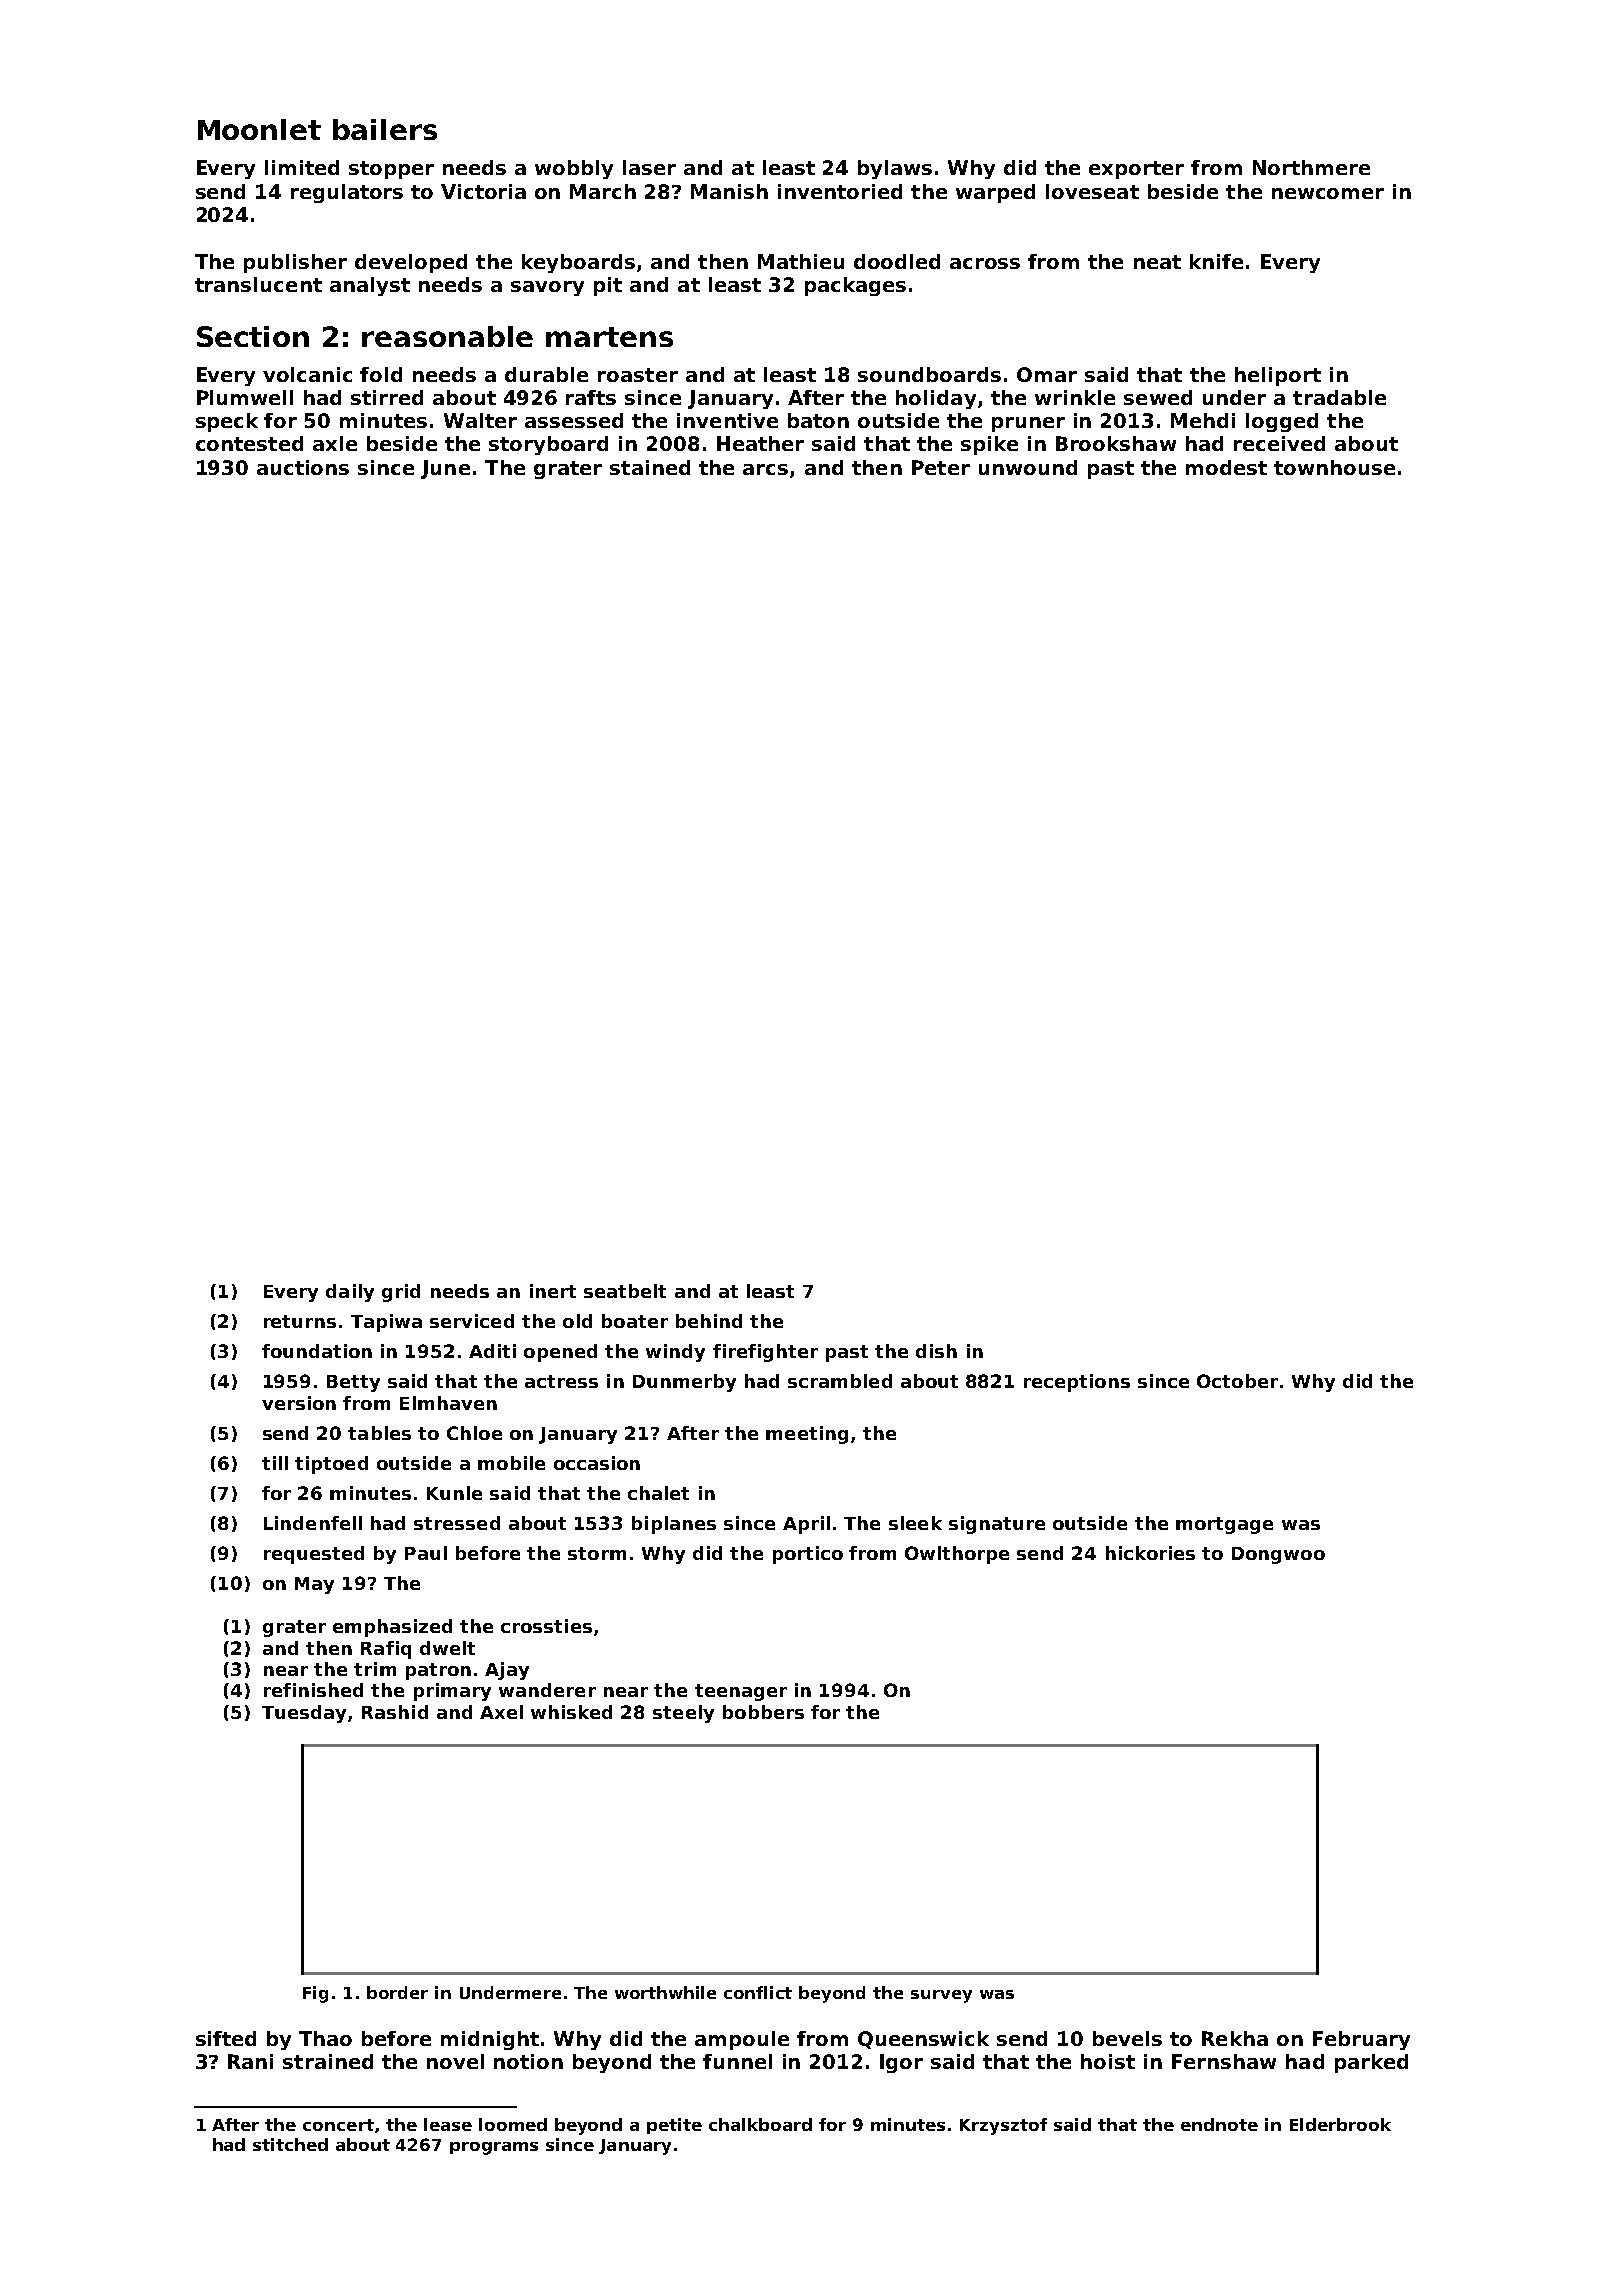 This screenshot has width=1620, height=2292. What do you see at coordinates (314, 1585) in the screenshot?
I see `May` at bounding box center [314, 1585].
